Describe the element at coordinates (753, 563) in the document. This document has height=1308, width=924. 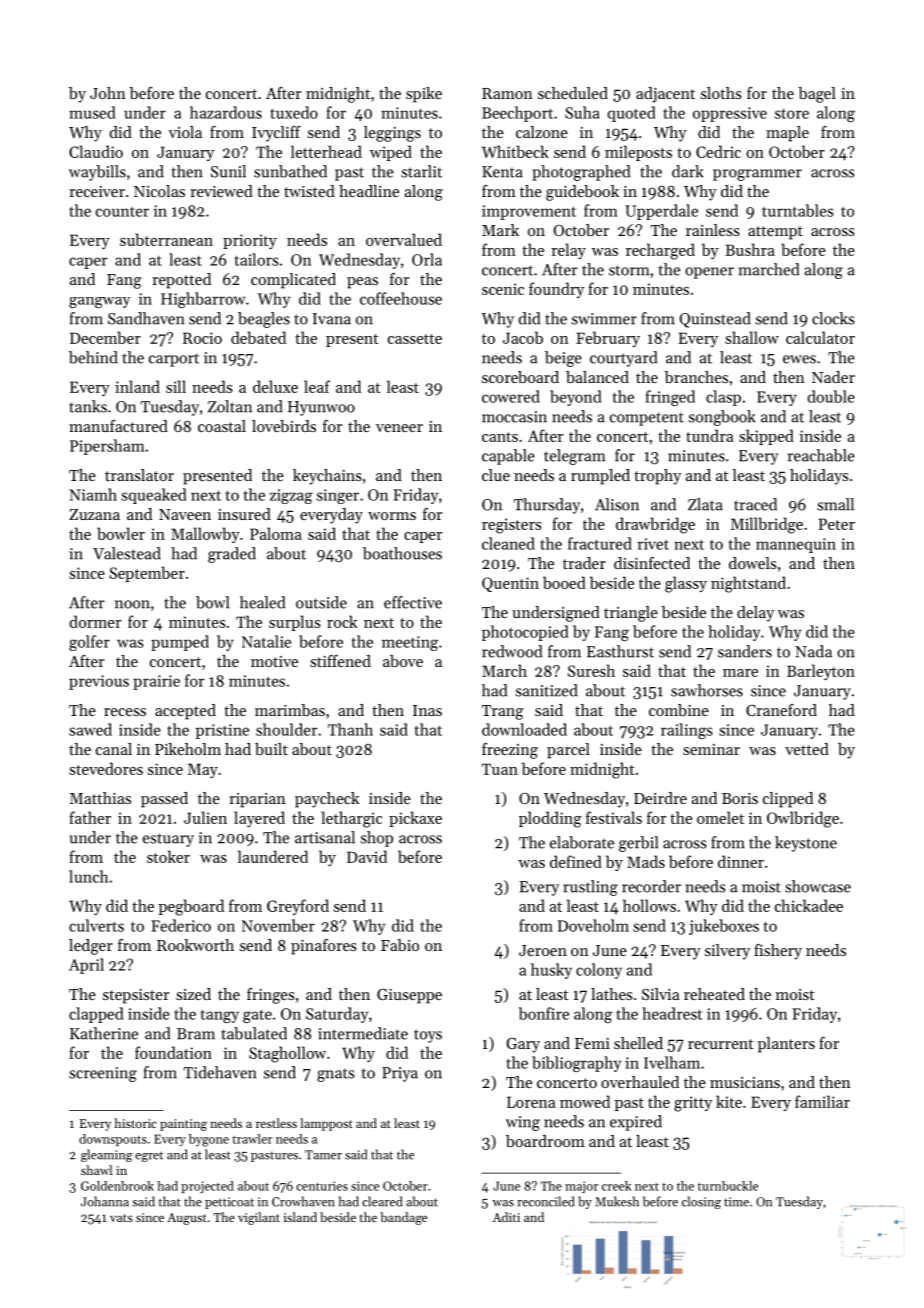
I see `dowels` at that location.
